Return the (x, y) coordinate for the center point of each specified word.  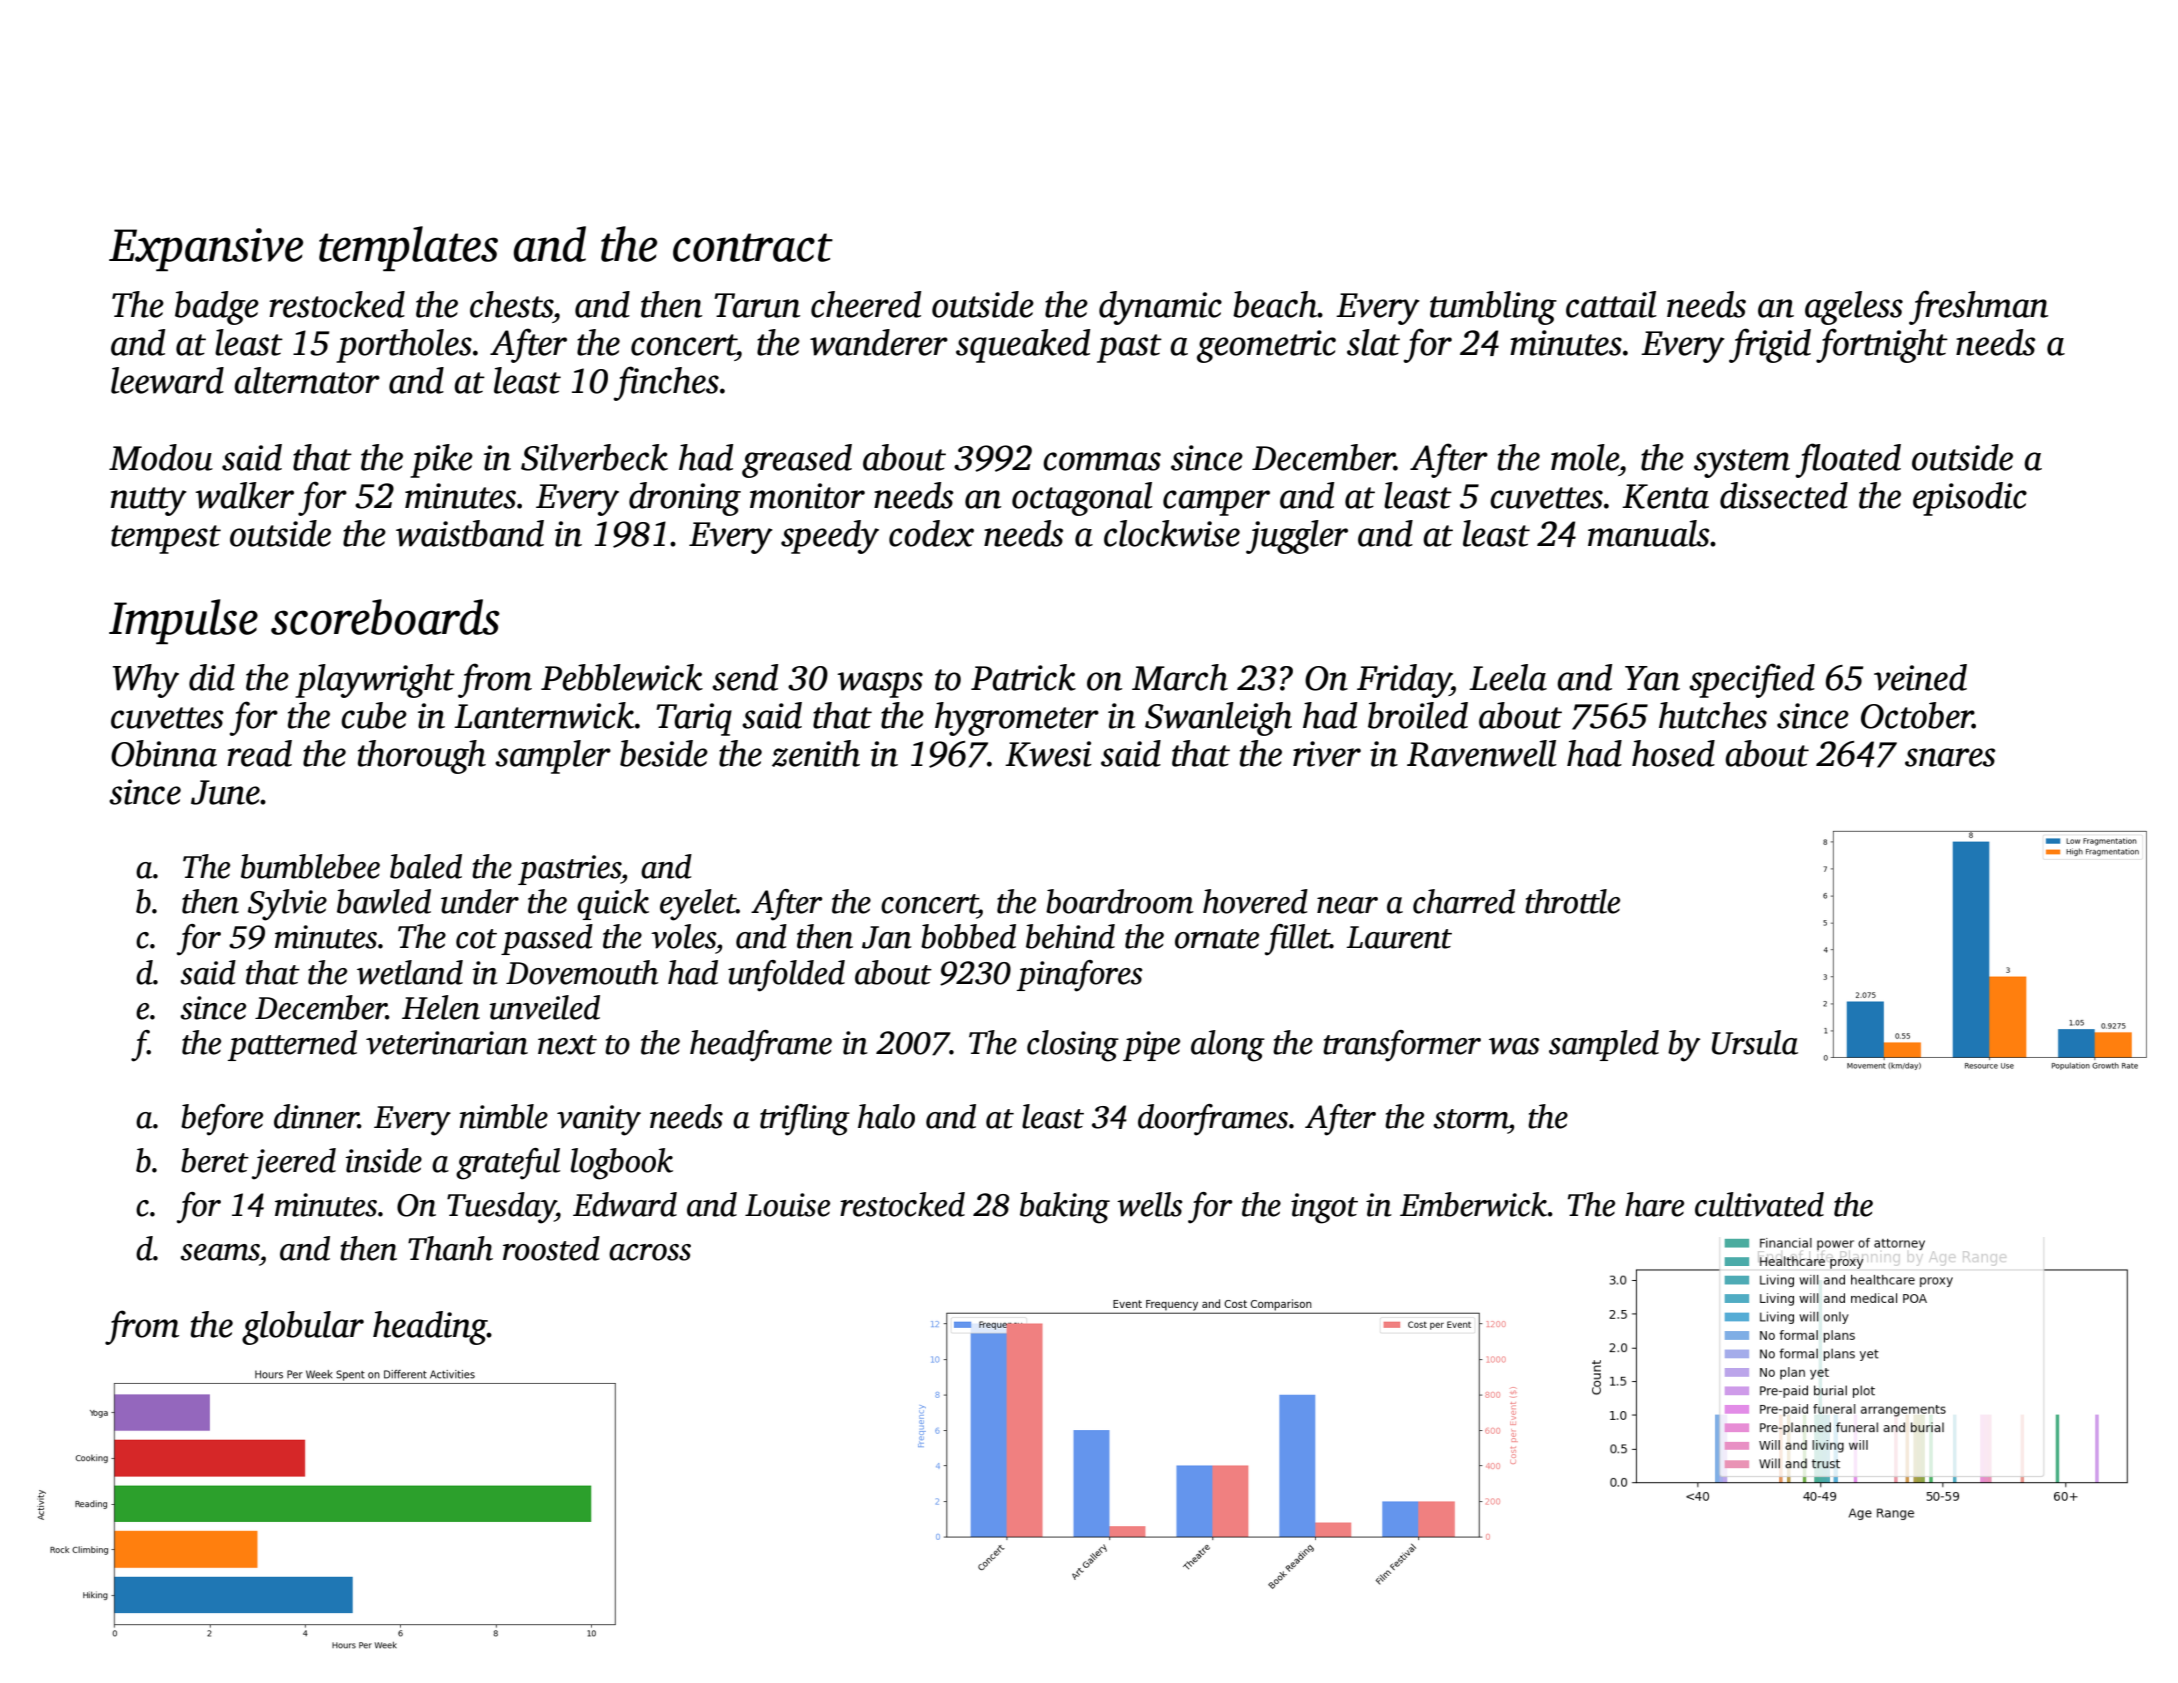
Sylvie (287, 905)
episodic (1970, 499)
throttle (1572, 901)
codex (931, 533)
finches (666, 383)
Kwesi (1048, 754)
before (222, 1120)
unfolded (786, 976)
